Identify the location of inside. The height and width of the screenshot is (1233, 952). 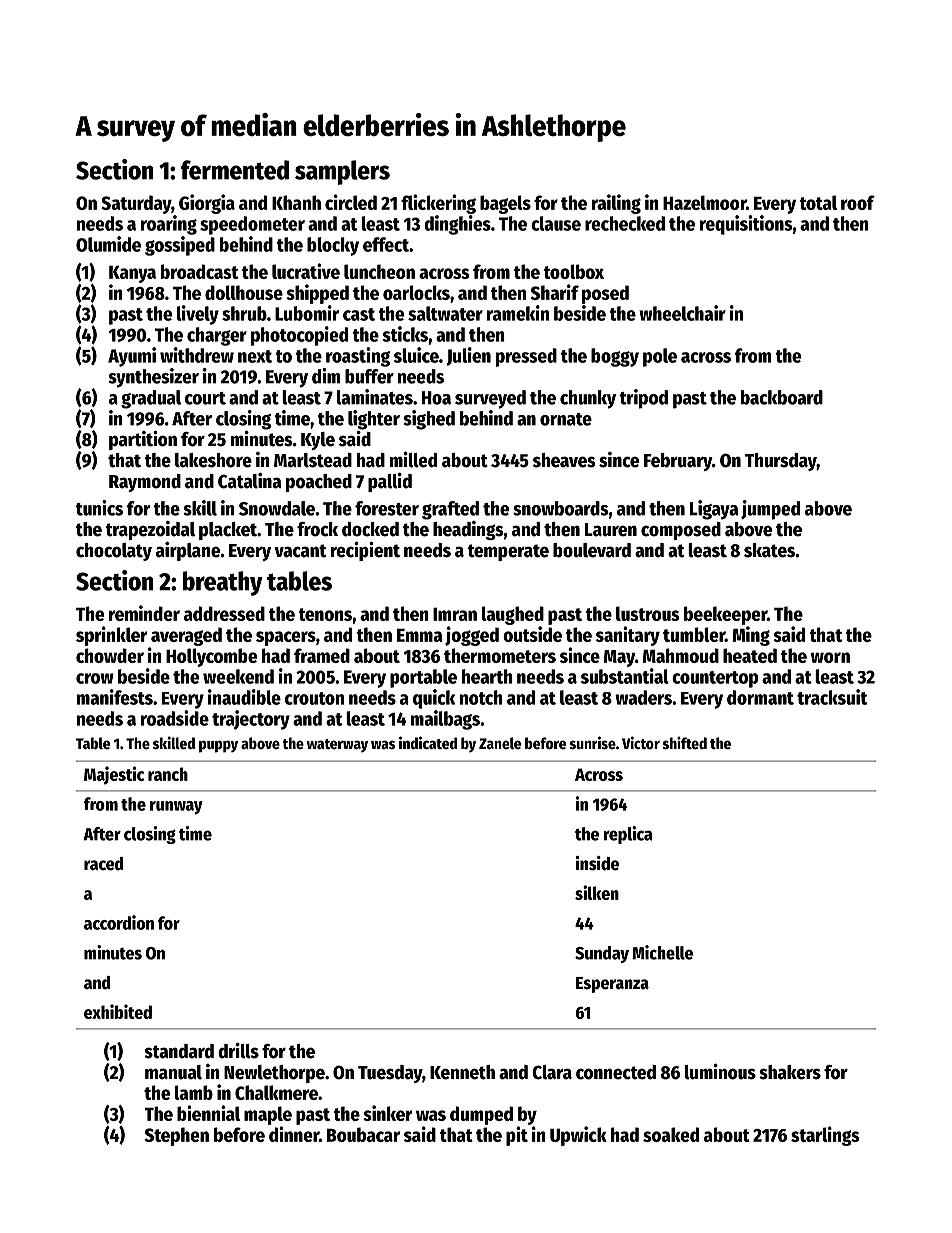
(597, 863).
